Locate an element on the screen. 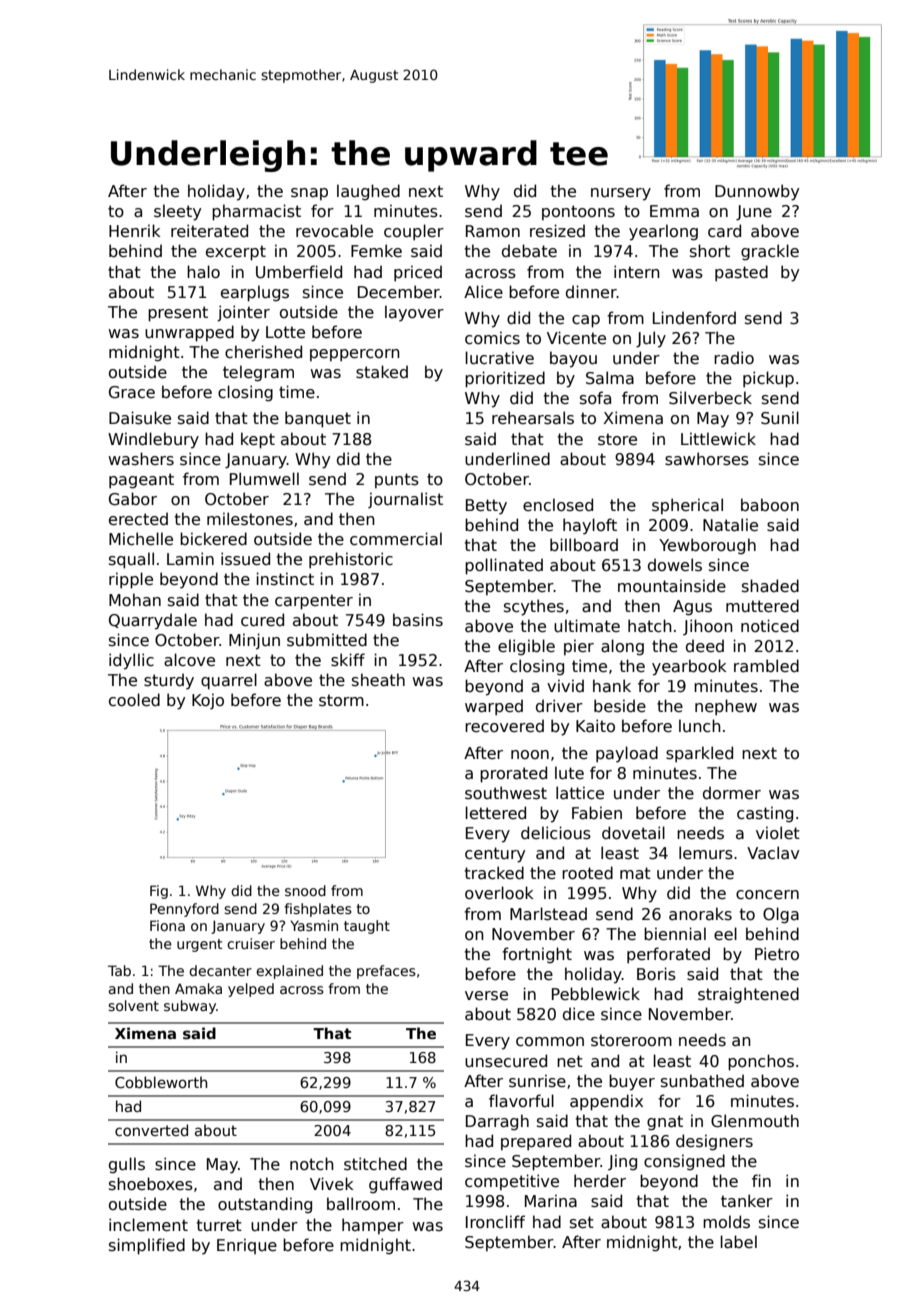 This screenshot has height=1316, width=908. quarrel is located at coordinates (229, 681).
